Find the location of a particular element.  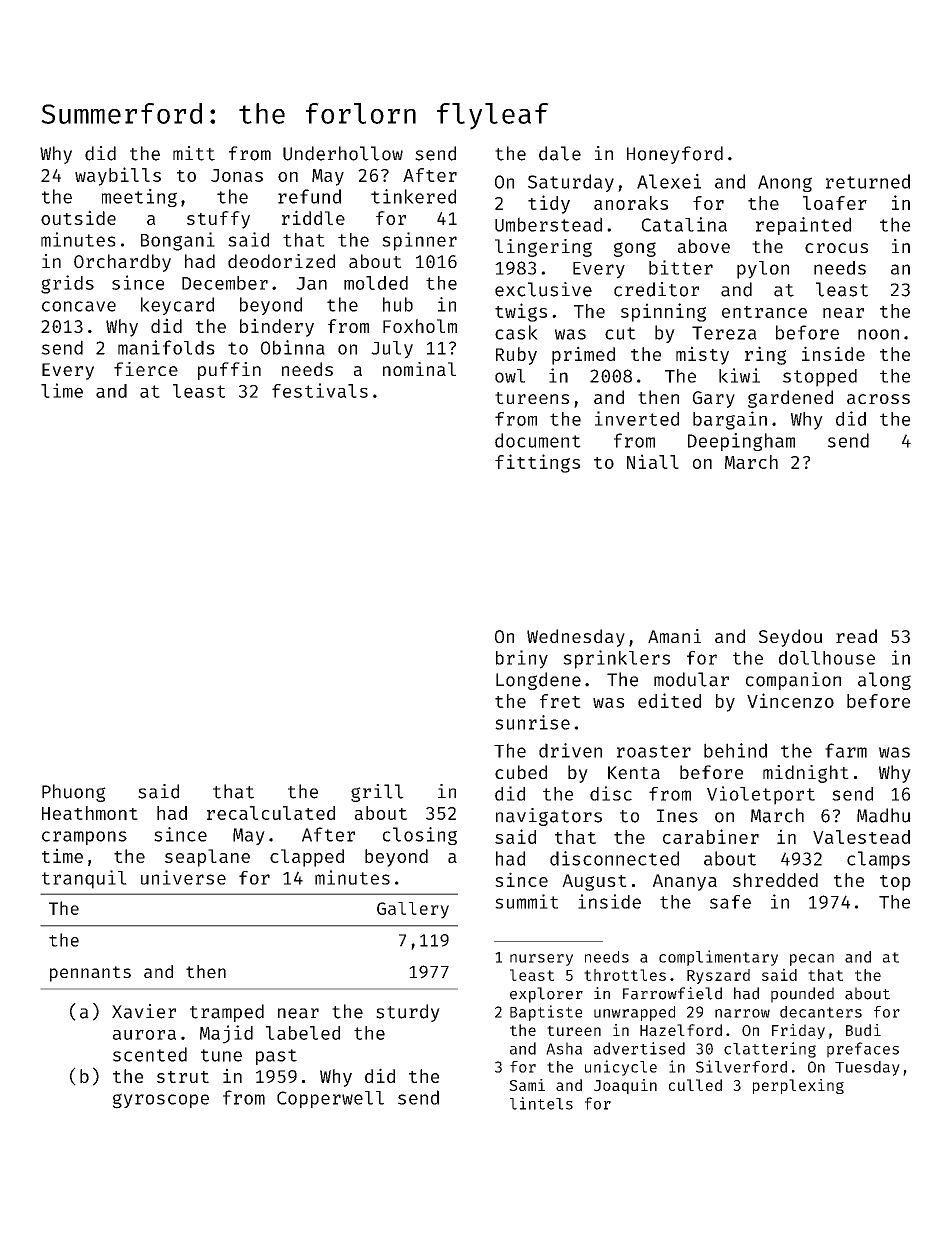

loafer is located at coordinates (835, 203).
